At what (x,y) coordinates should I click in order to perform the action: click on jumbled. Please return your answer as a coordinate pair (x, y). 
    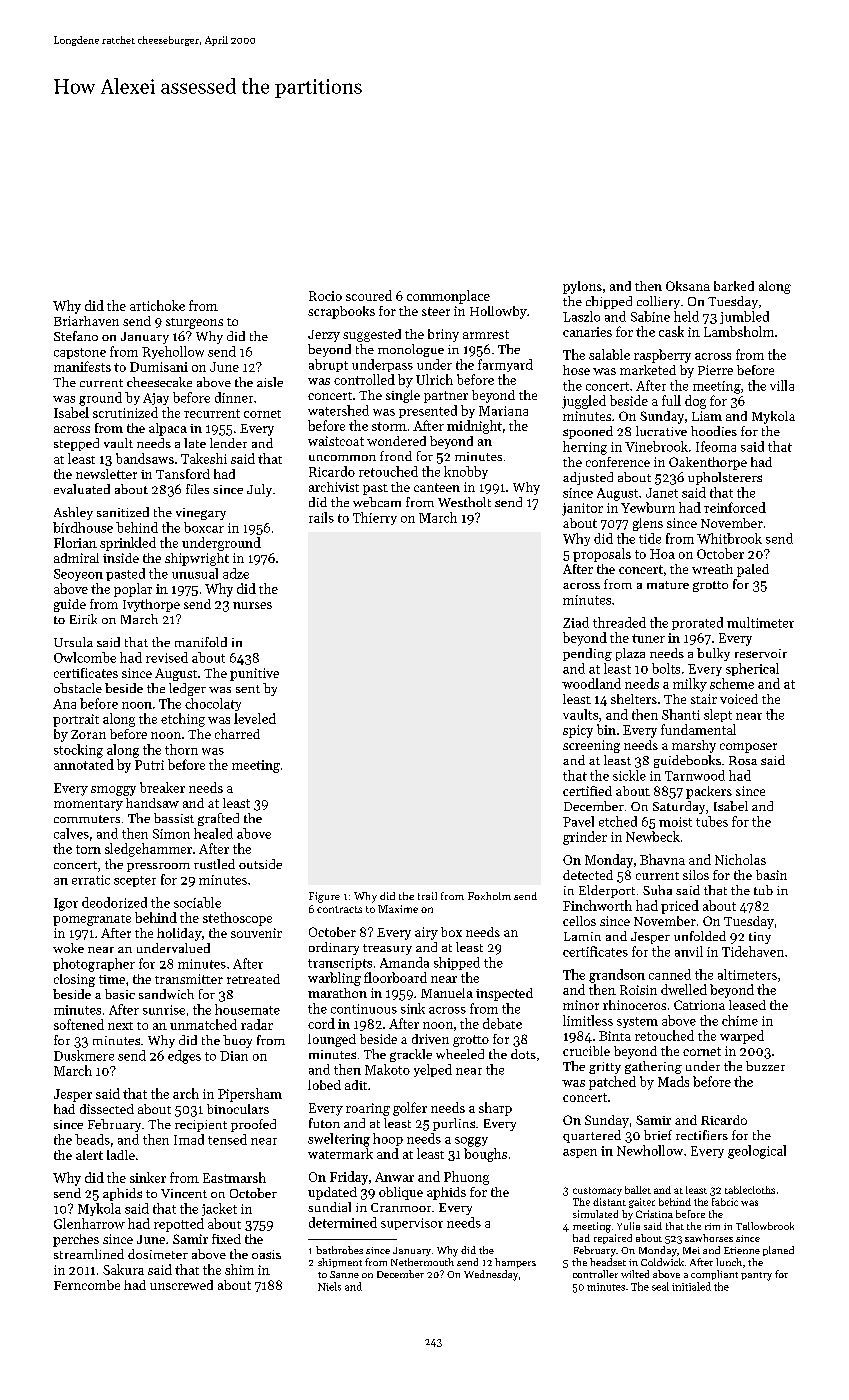
    Looking at the image, I should click on (744, 317).
